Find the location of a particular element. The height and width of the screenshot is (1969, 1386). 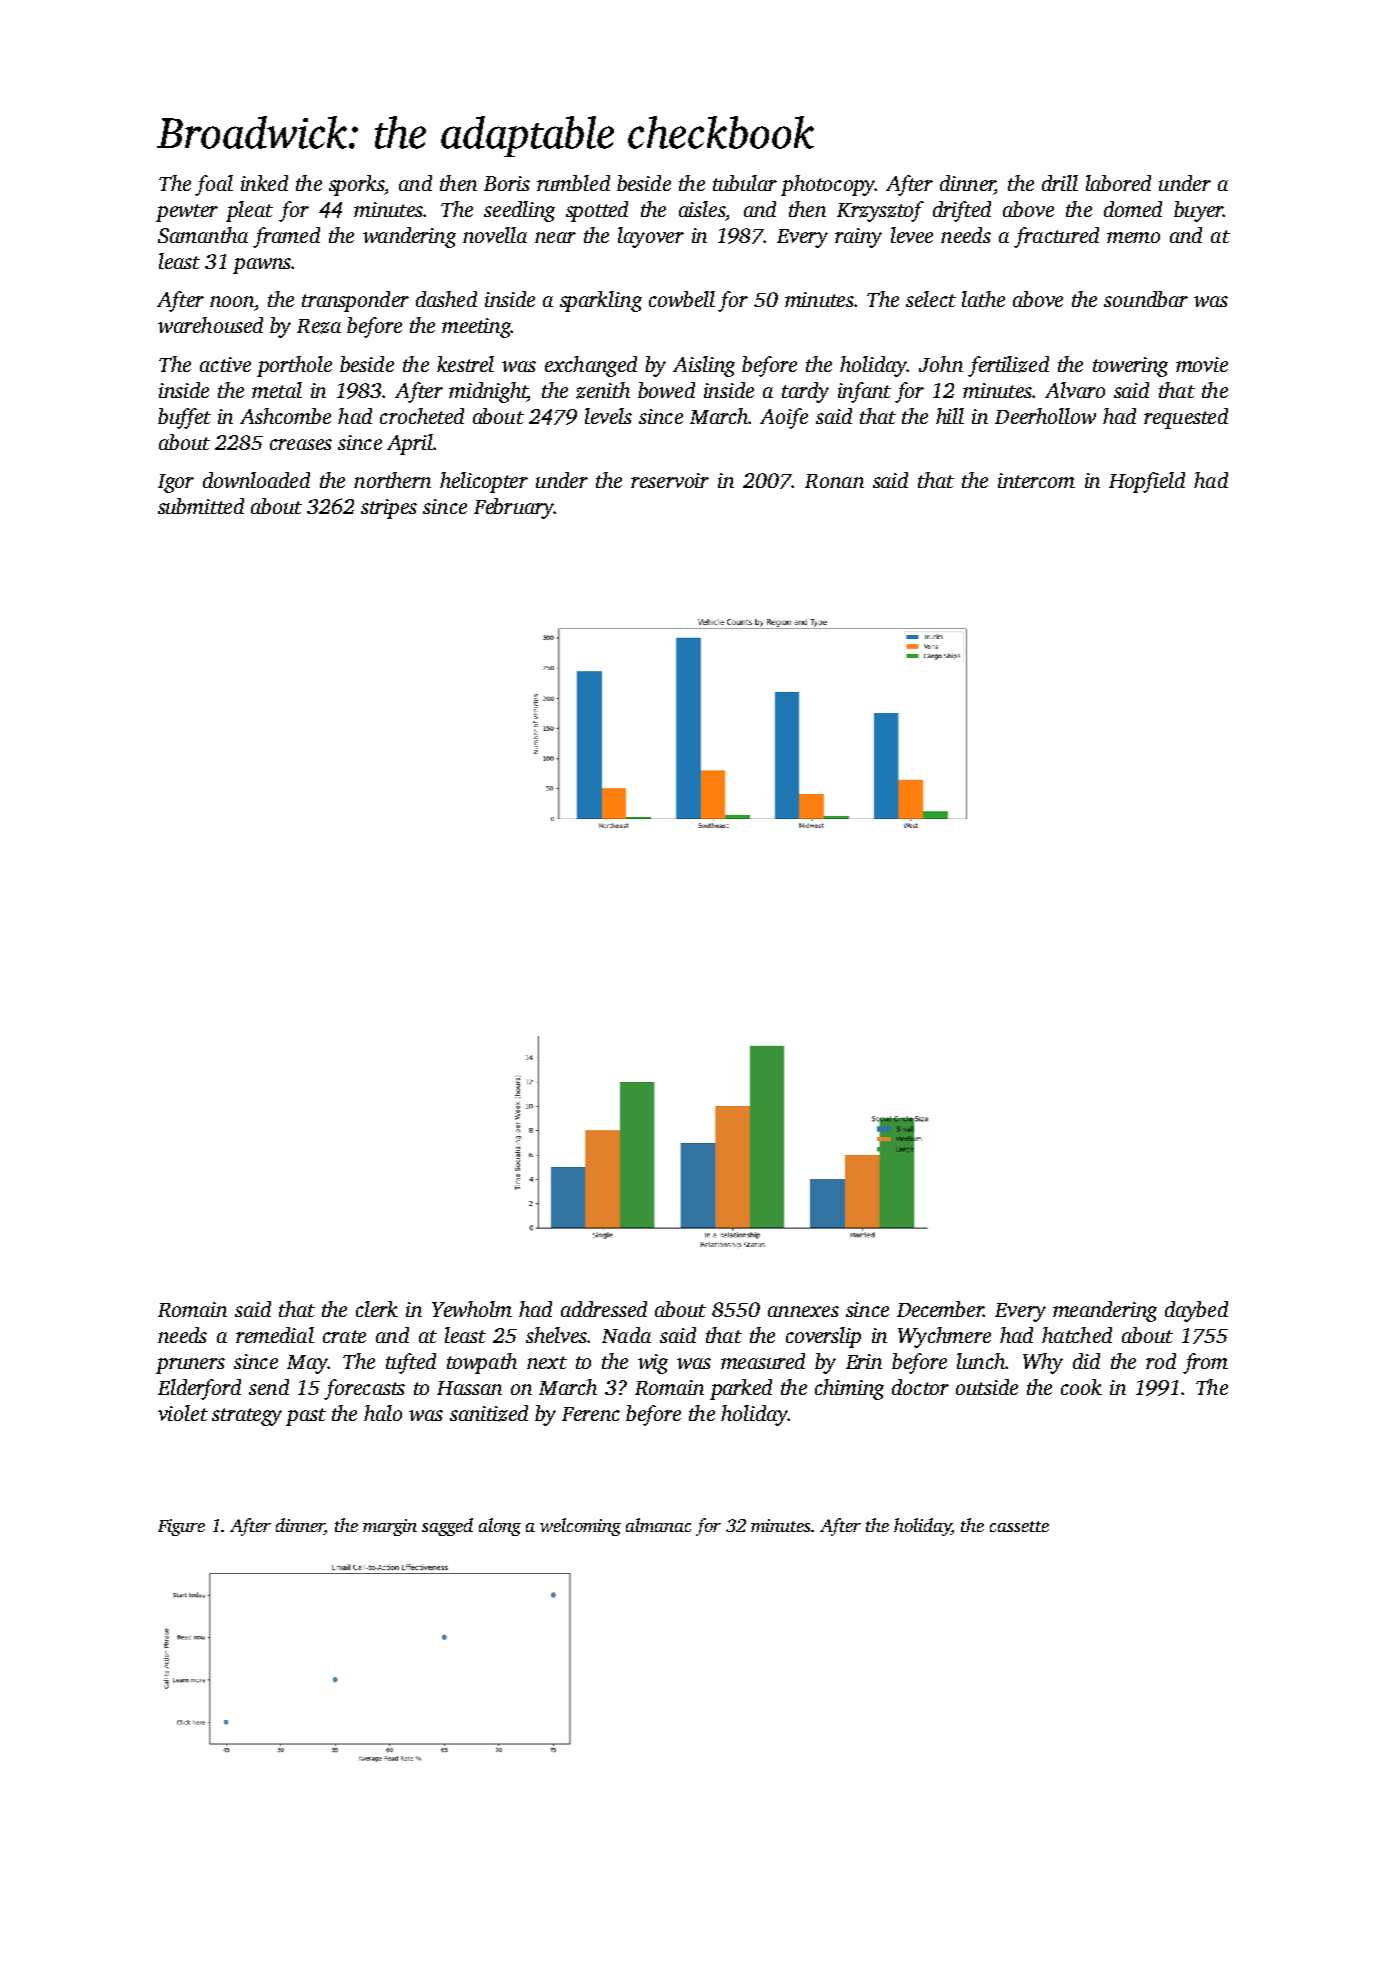

Hopfield is located at coordinates (1147, 482).
